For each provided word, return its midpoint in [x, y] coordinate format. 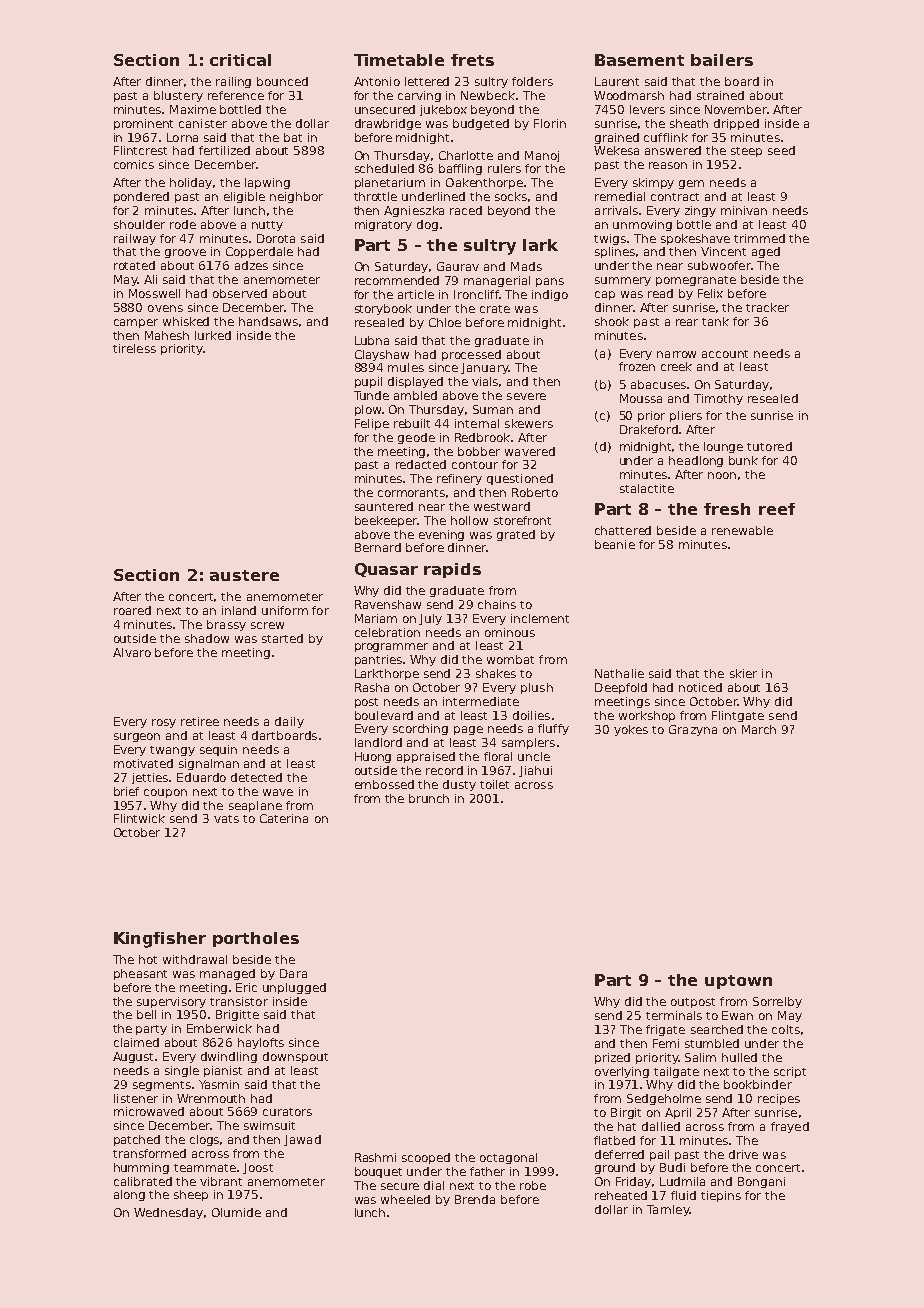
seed [781, 150]
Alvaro [132, 652]
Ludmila [682, 1181]
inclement [540, 618]
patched [137, 1140]
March [759, 729]
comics [134, 164]
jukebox [443, 110]
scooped [426, 1158]
